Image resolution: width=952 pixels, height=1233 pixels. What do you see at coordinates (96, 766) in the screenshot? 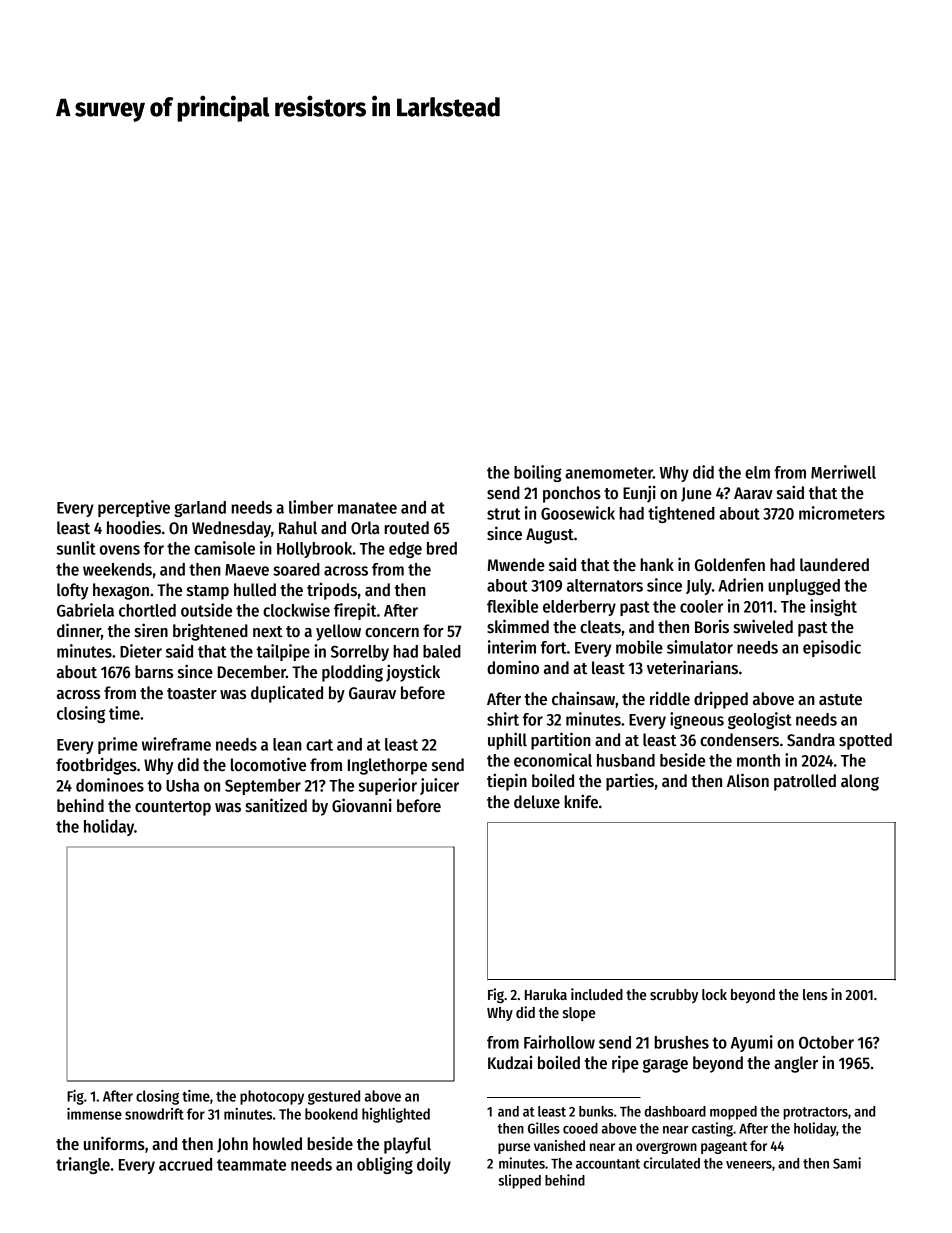
I see `footbridges` at bounding box center [96, 766].
